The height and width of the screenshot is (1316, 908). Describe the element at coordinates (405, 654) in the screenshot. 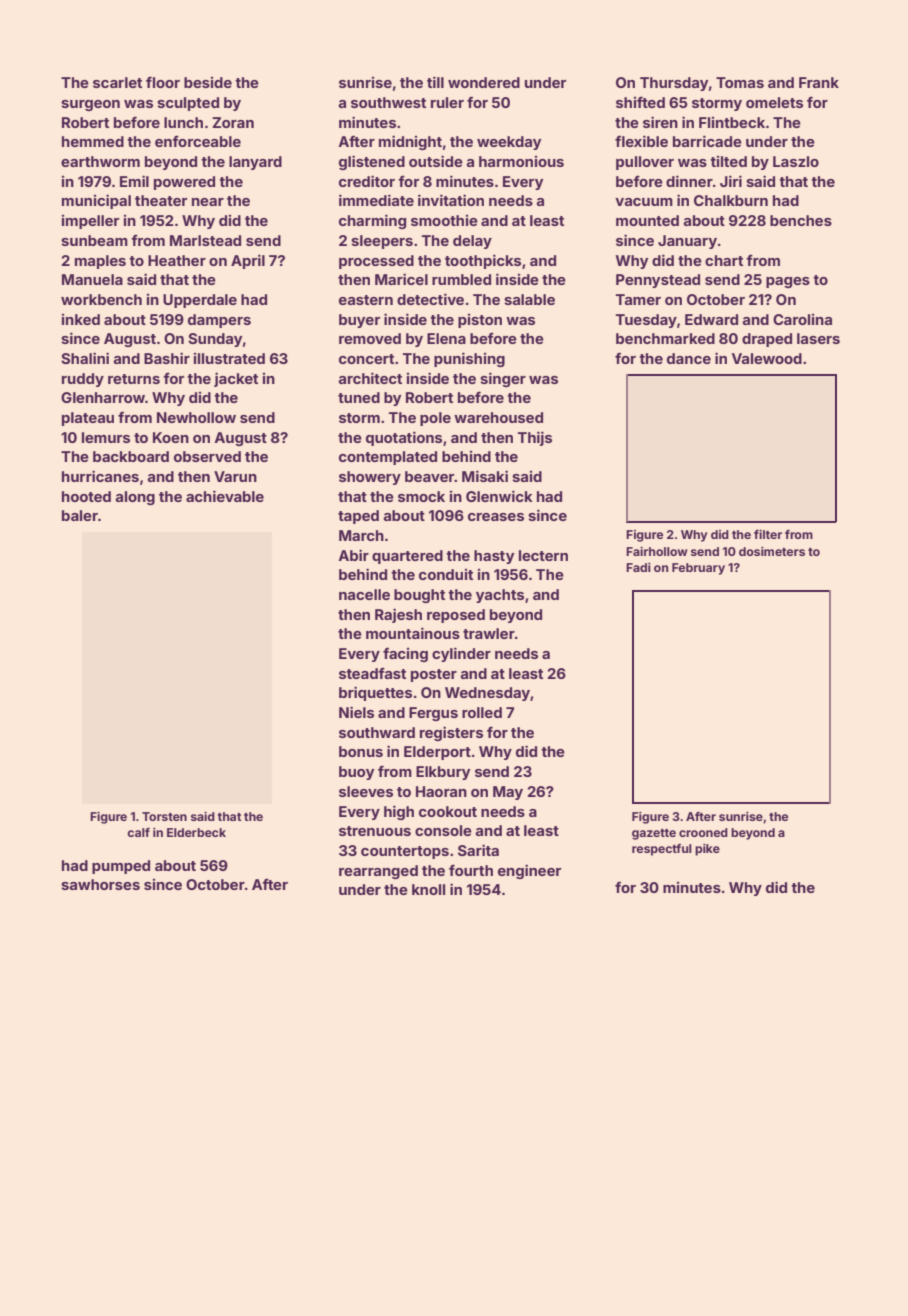

I see `facing` at that location.
